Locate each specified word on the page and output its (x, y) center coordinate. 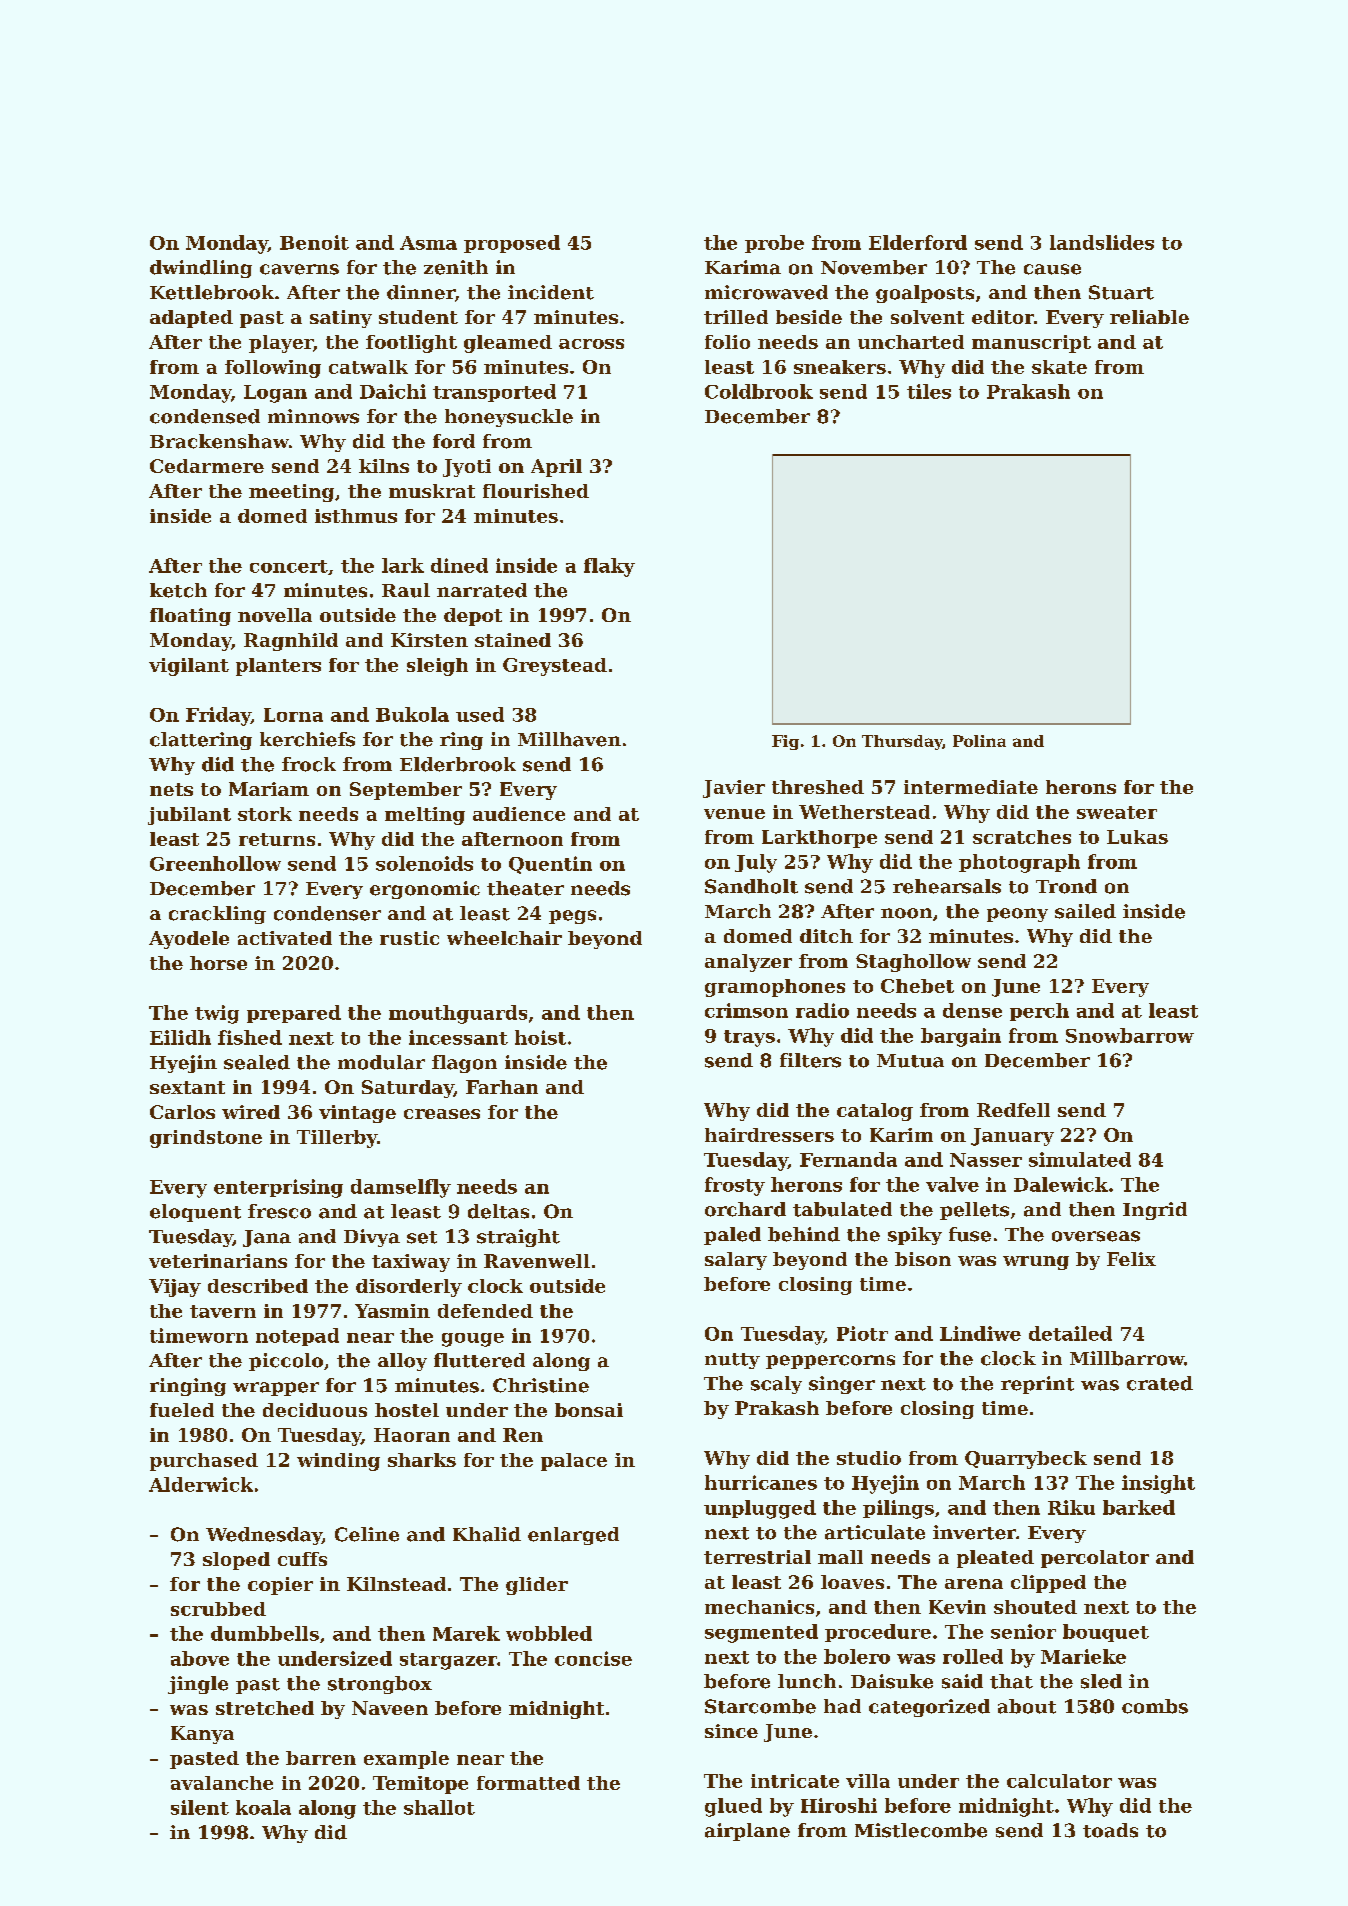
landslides (1102, 242)
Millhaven (569, 739)
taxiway (411, 1263)
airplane (747, 1832)
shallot (439, 1807)
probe (774, 244)
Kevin (957, 1607)
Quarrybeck (1026, 1460)
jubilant (189, 816)
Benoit (314, 242)
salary (736, 1261)
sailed (1085, 911)
